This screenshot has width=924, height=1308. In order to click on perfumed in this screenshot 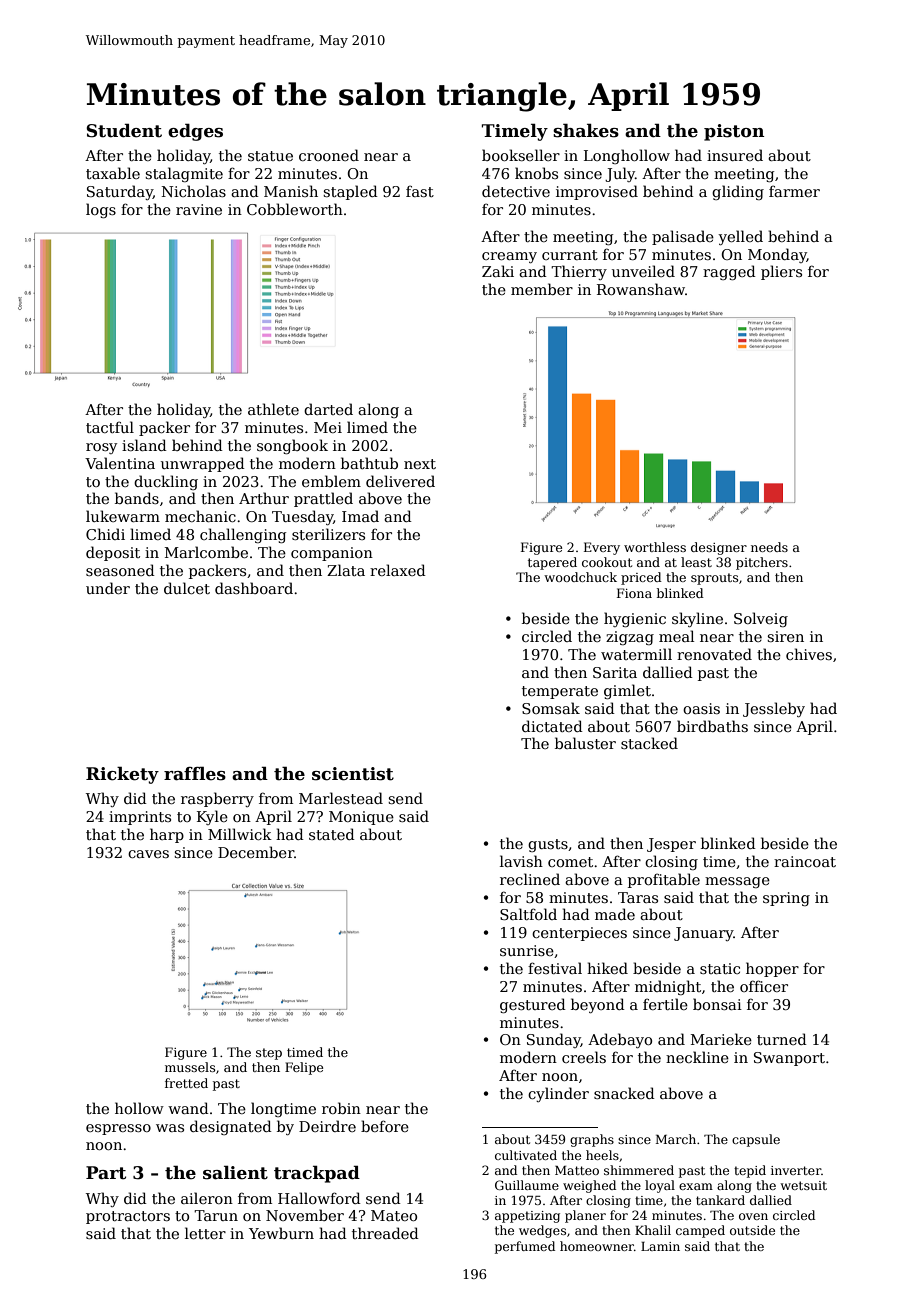, I will do `click(525, 1247)`.
